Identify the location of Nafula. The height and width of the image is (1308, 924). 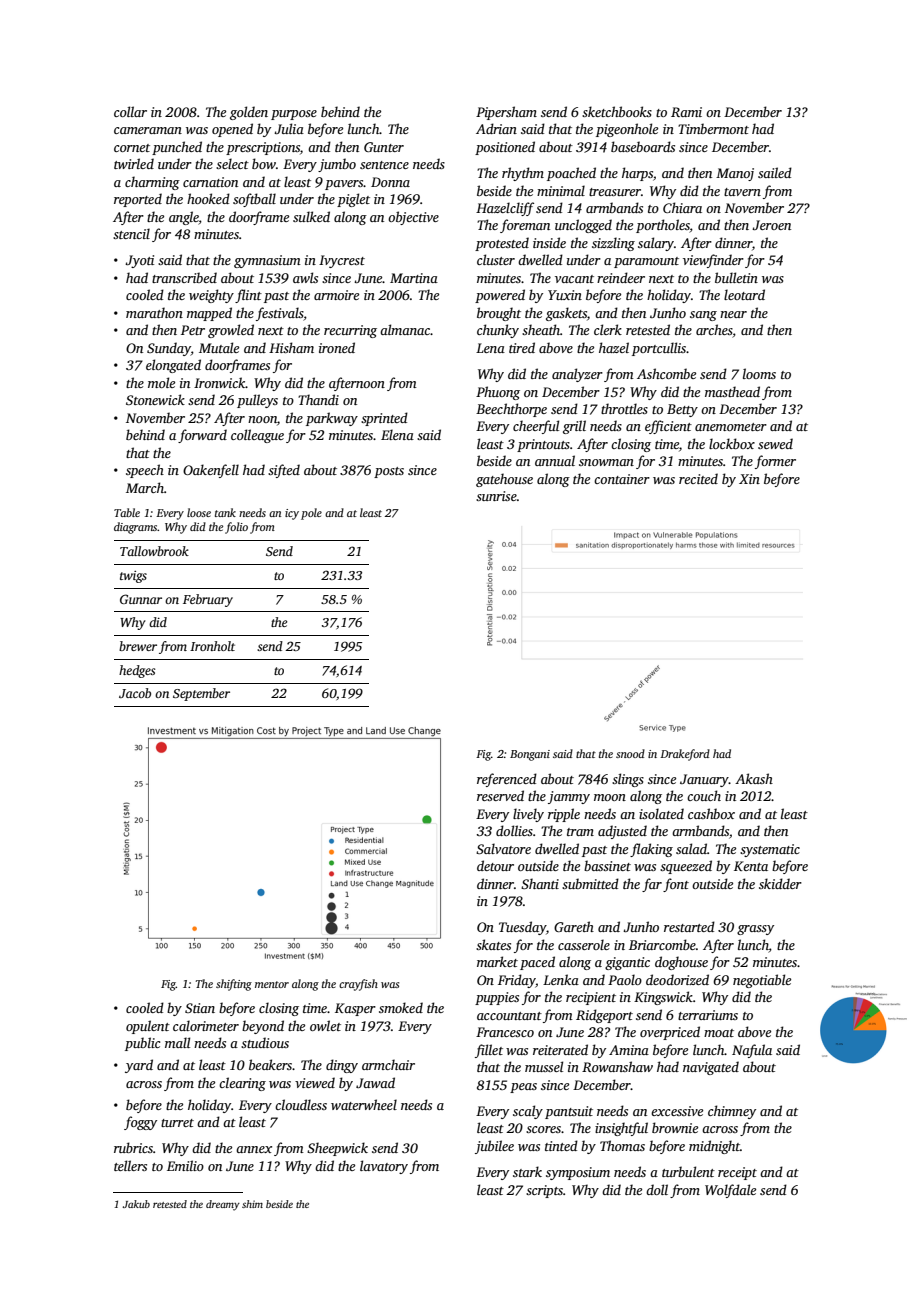
(752, 1051).
